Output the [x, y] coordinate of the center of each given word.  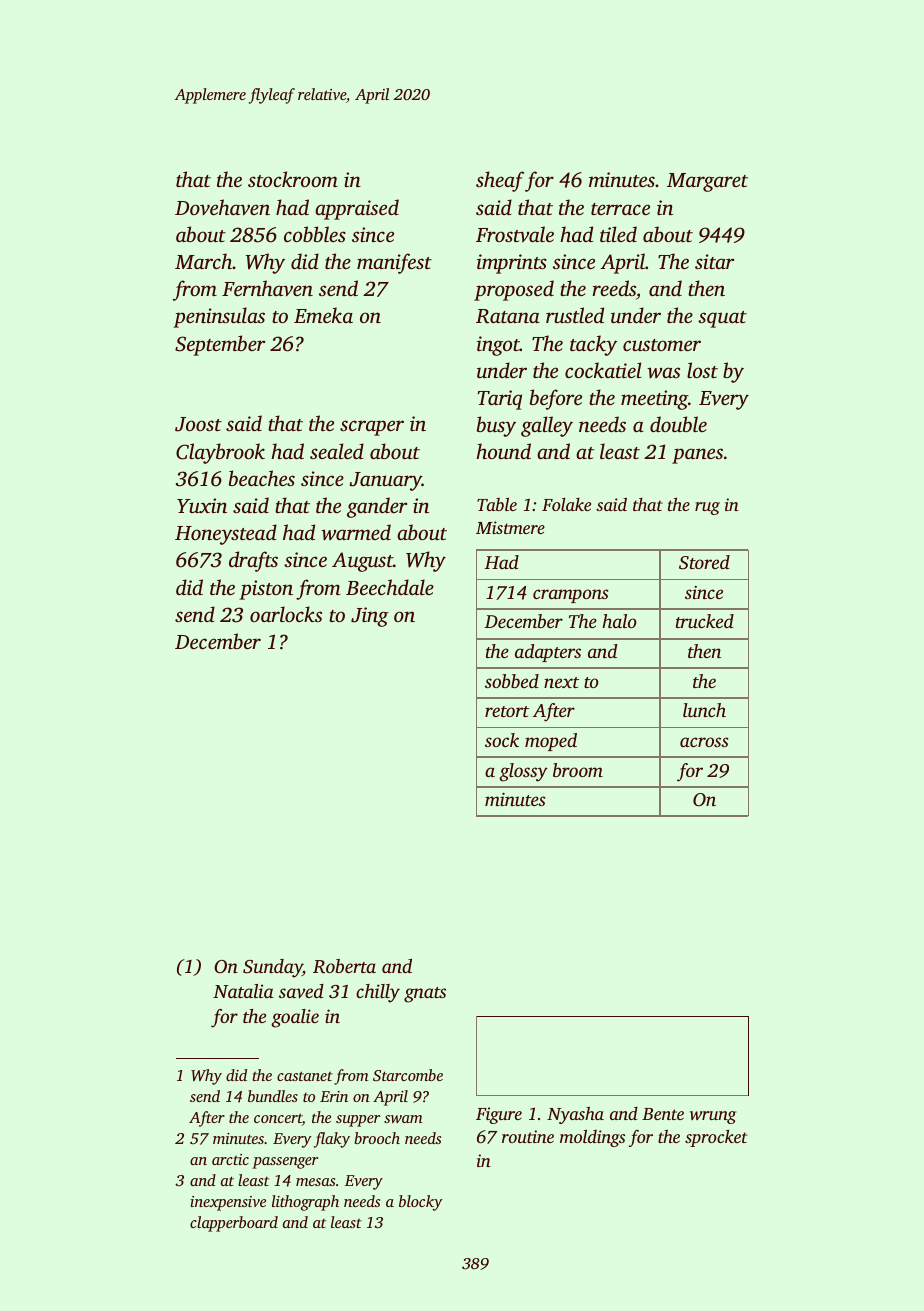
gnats [425, 995]
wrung [713, 1117]
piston [266, 590]
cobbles [315, 234]
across [704, 742]
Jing [370, 617]
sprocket [716, 1138]
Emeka [323, 315]
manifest [394, 263]
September [220, 345]
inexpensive [228, 1203]
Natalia [243, 991]
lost [702, 370]
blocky [421, 1203]
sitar [714, 261]
